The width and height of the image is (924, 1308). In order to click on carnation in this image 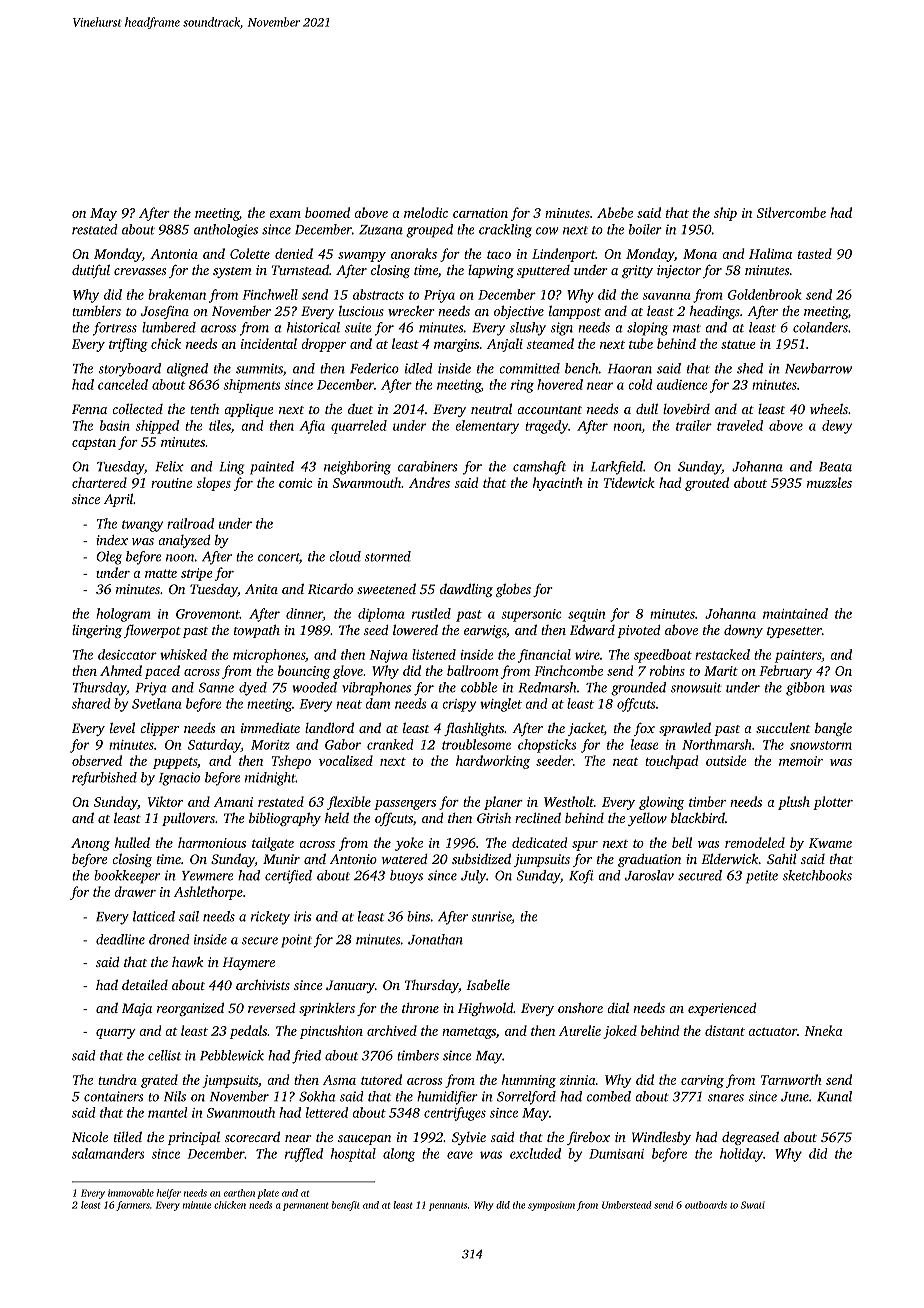, I will do `click(480, 213)`.
